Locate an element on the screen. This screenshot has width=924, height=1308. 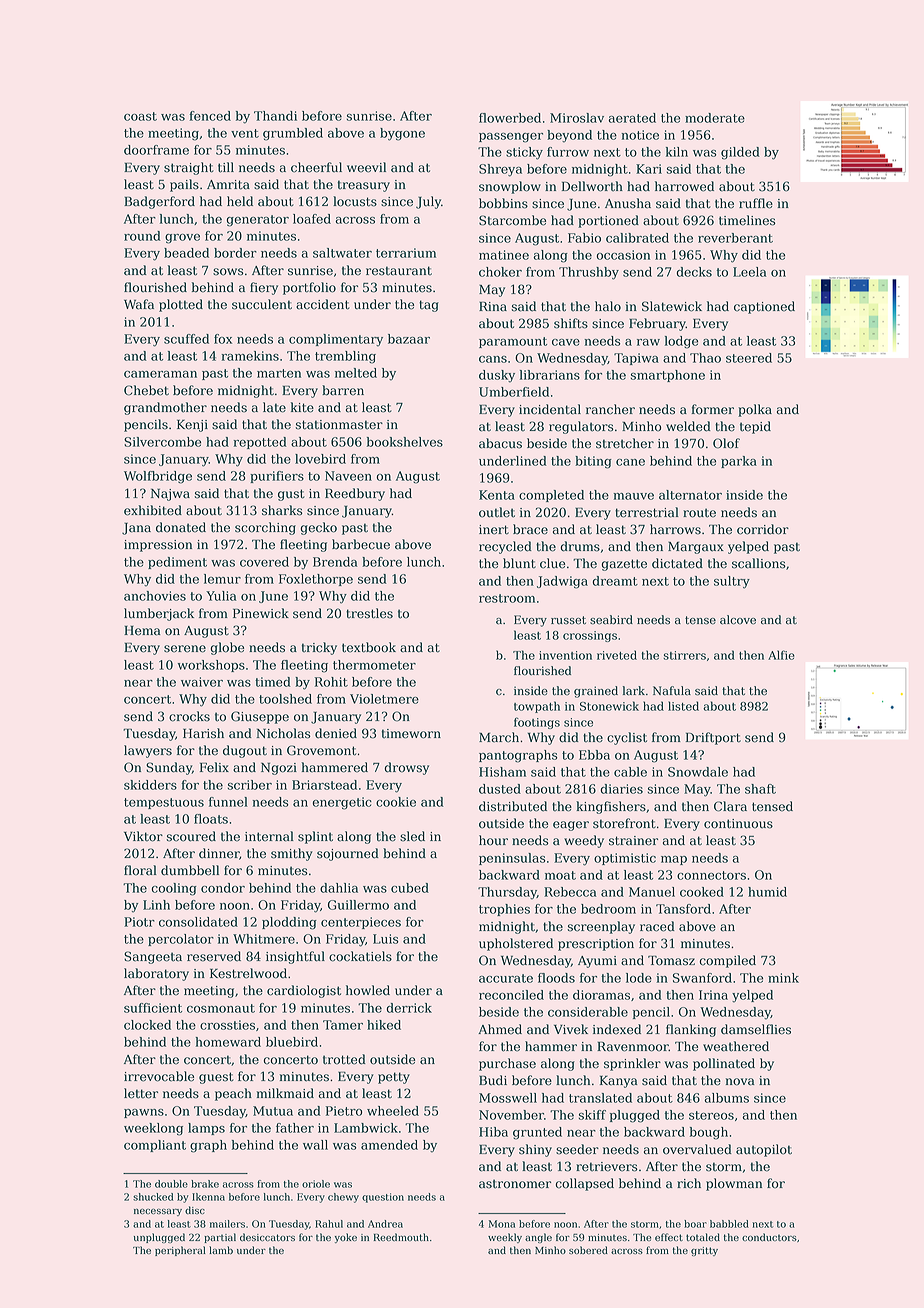
portfolio is located at coordinates (309, 288).
